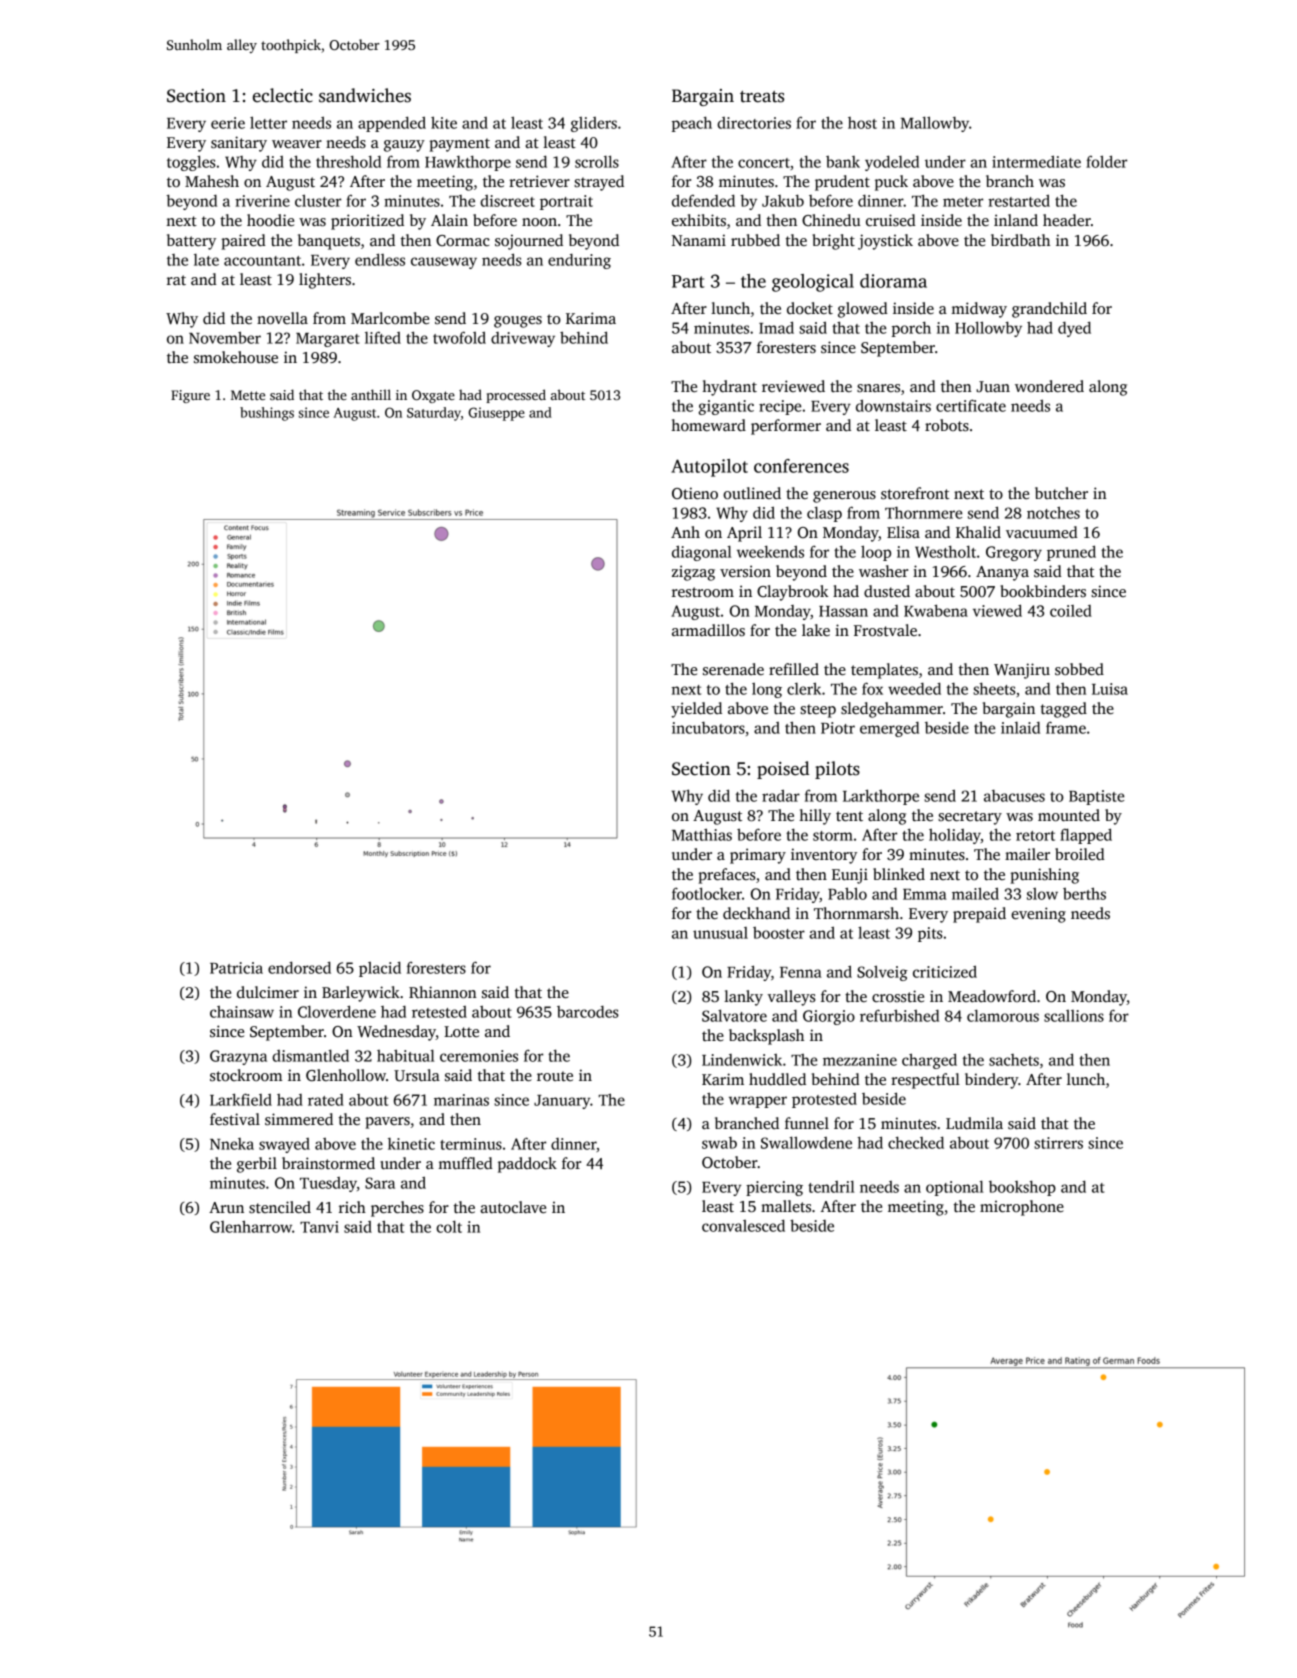  I want to click on meter, so click(963, 202).
